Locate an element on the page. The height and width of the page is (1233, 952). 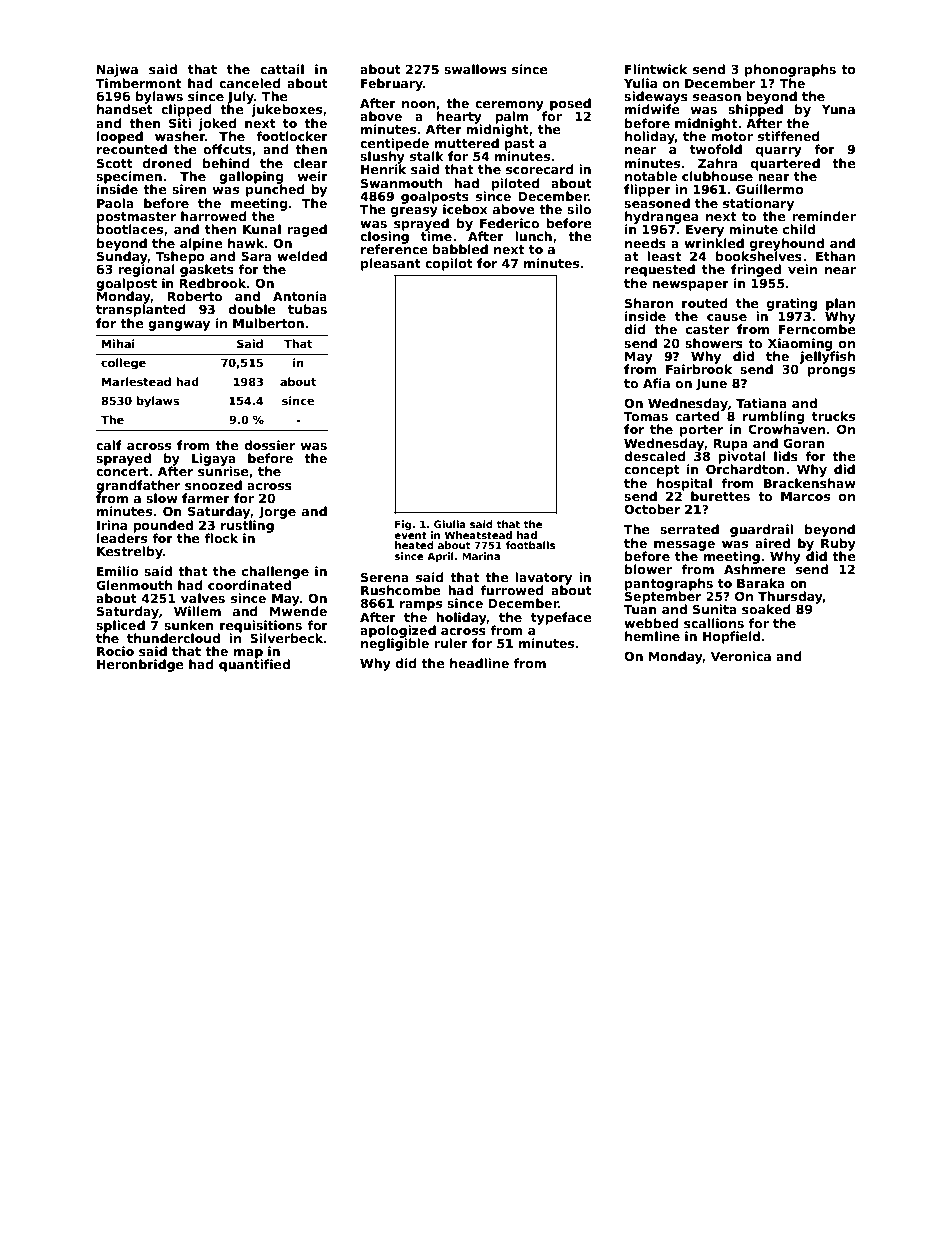
fringed is located at coordinates (756, 270).
